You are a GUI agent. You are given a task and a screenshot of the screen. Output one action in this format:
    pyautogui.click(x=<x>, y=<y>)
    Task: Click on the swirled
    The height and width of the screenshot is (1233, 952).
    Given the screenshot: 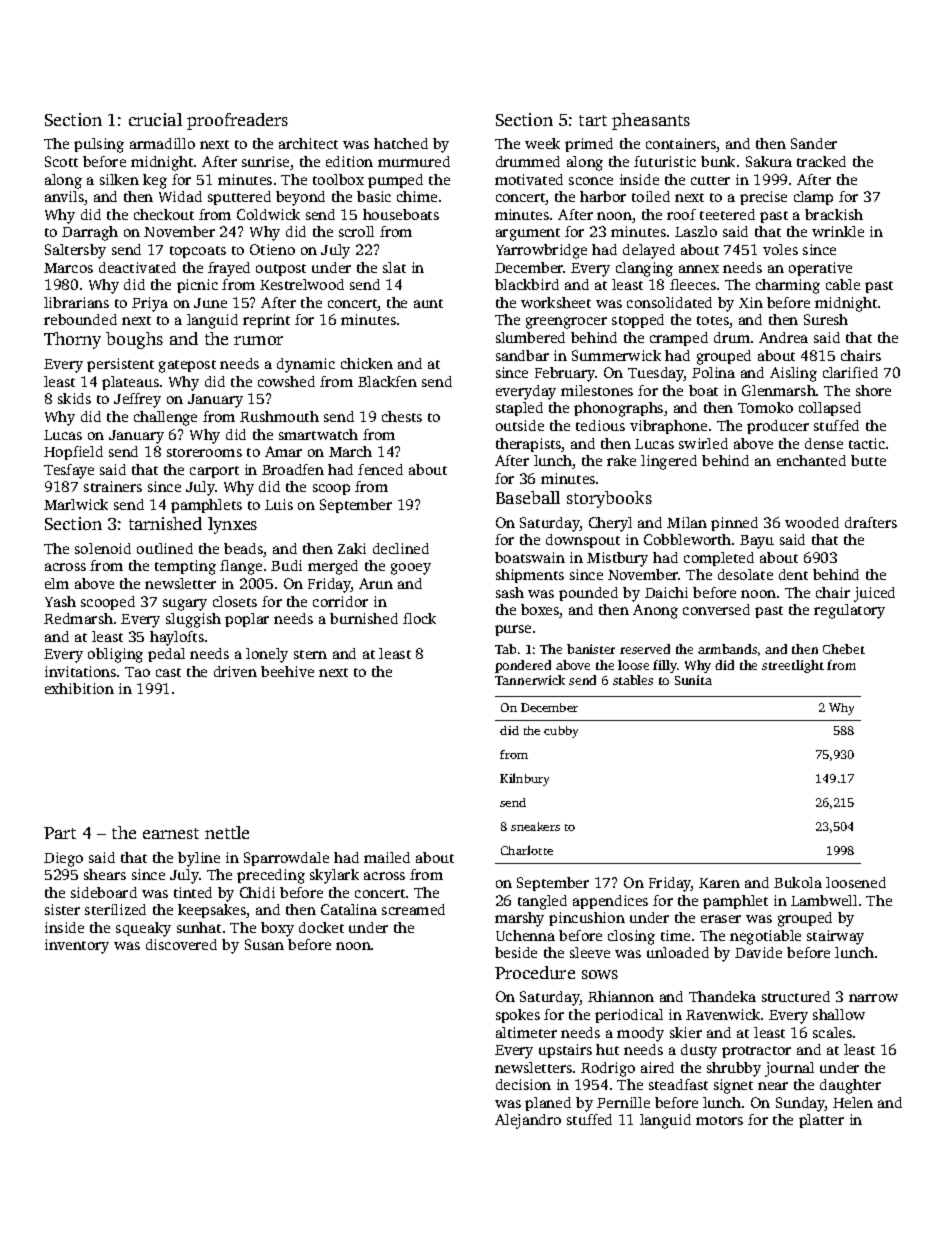 What is the action you would take?
    pyautogui.click(x=703, y=443)
